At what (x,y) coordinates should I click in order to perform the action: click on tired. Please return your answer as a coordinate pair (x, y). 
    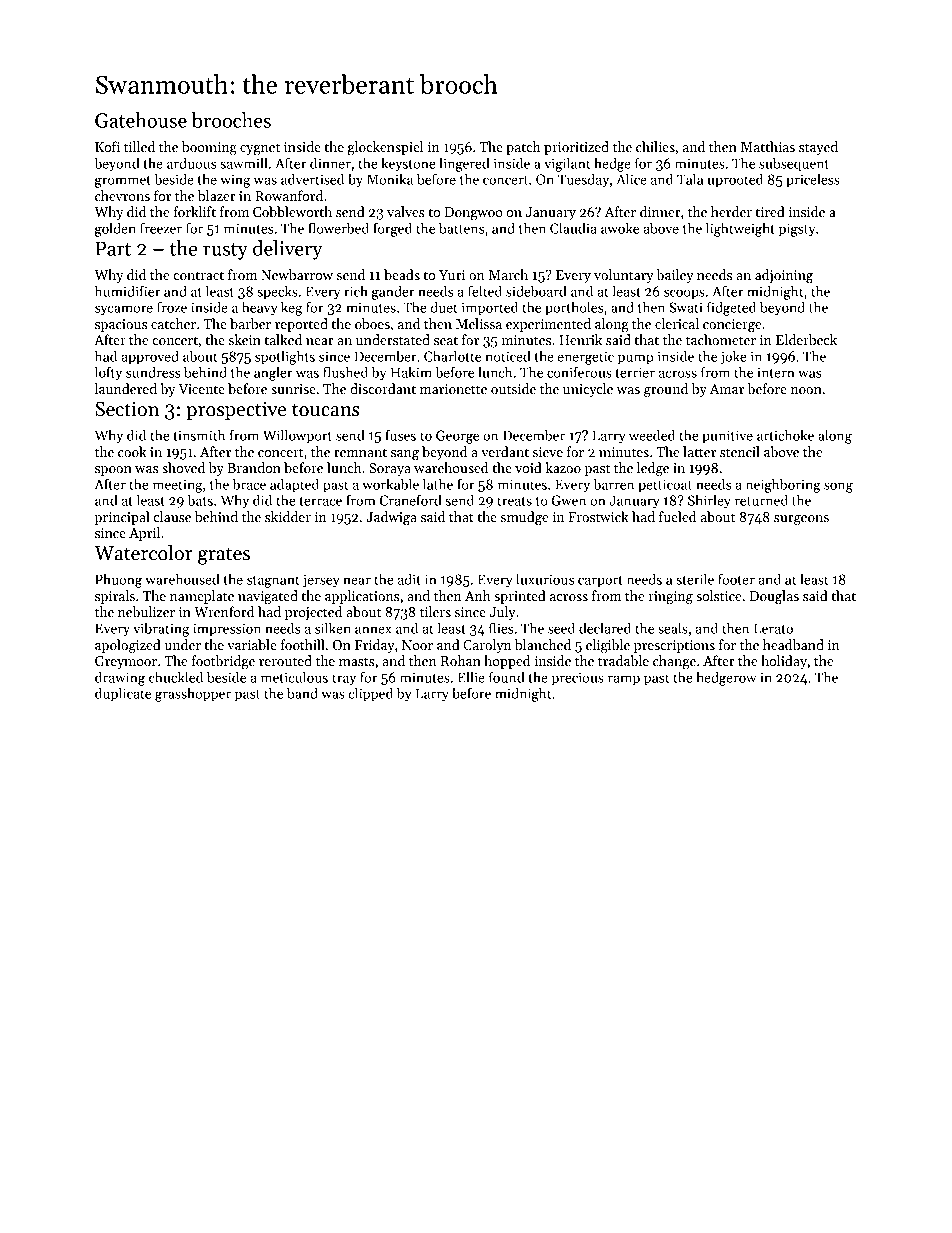
    Looking at the image, I should click on (770, 211).
